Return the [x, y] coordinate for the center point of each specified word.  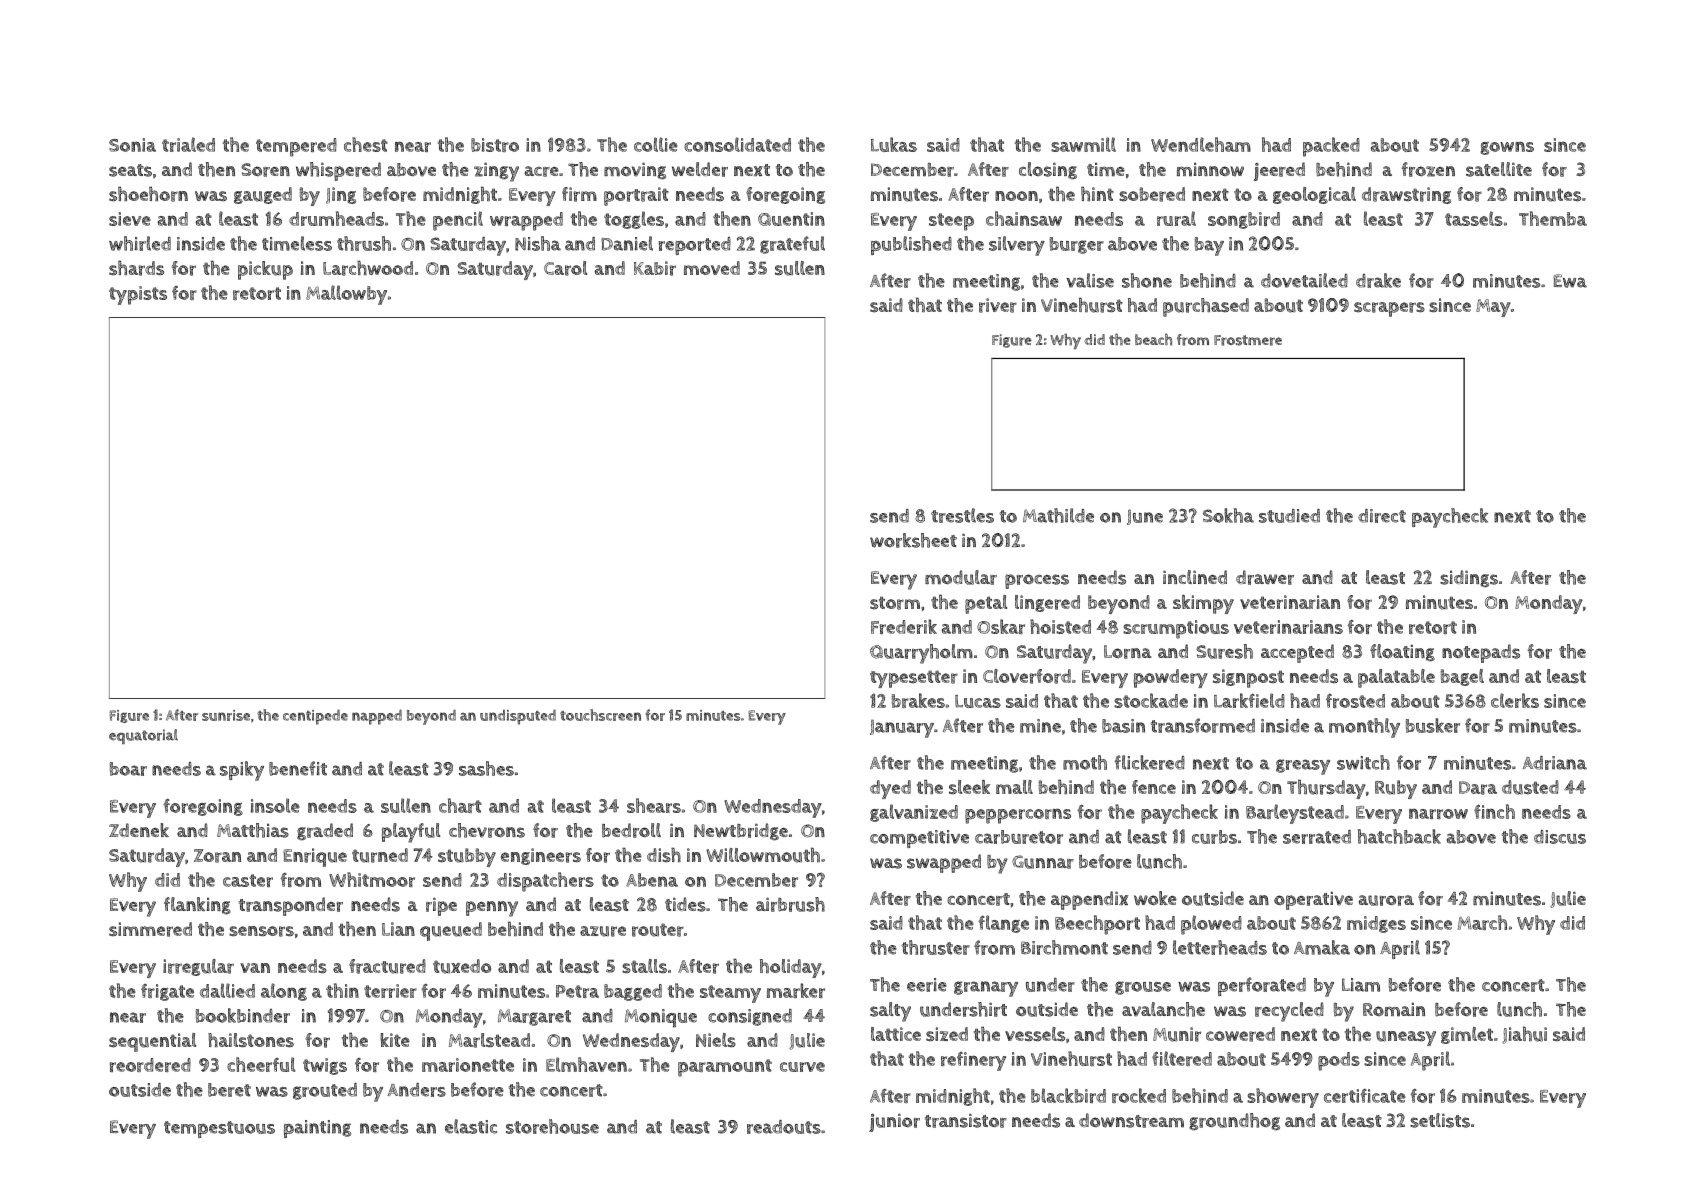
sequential [152, 1042]
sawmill [1083, 144]
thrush [364, 243]
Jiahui [1524, 1035]
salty [890, 1012]
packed [1331, 147]
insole [275, 805]
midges [1376, 924]
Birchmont [1064, 947]
